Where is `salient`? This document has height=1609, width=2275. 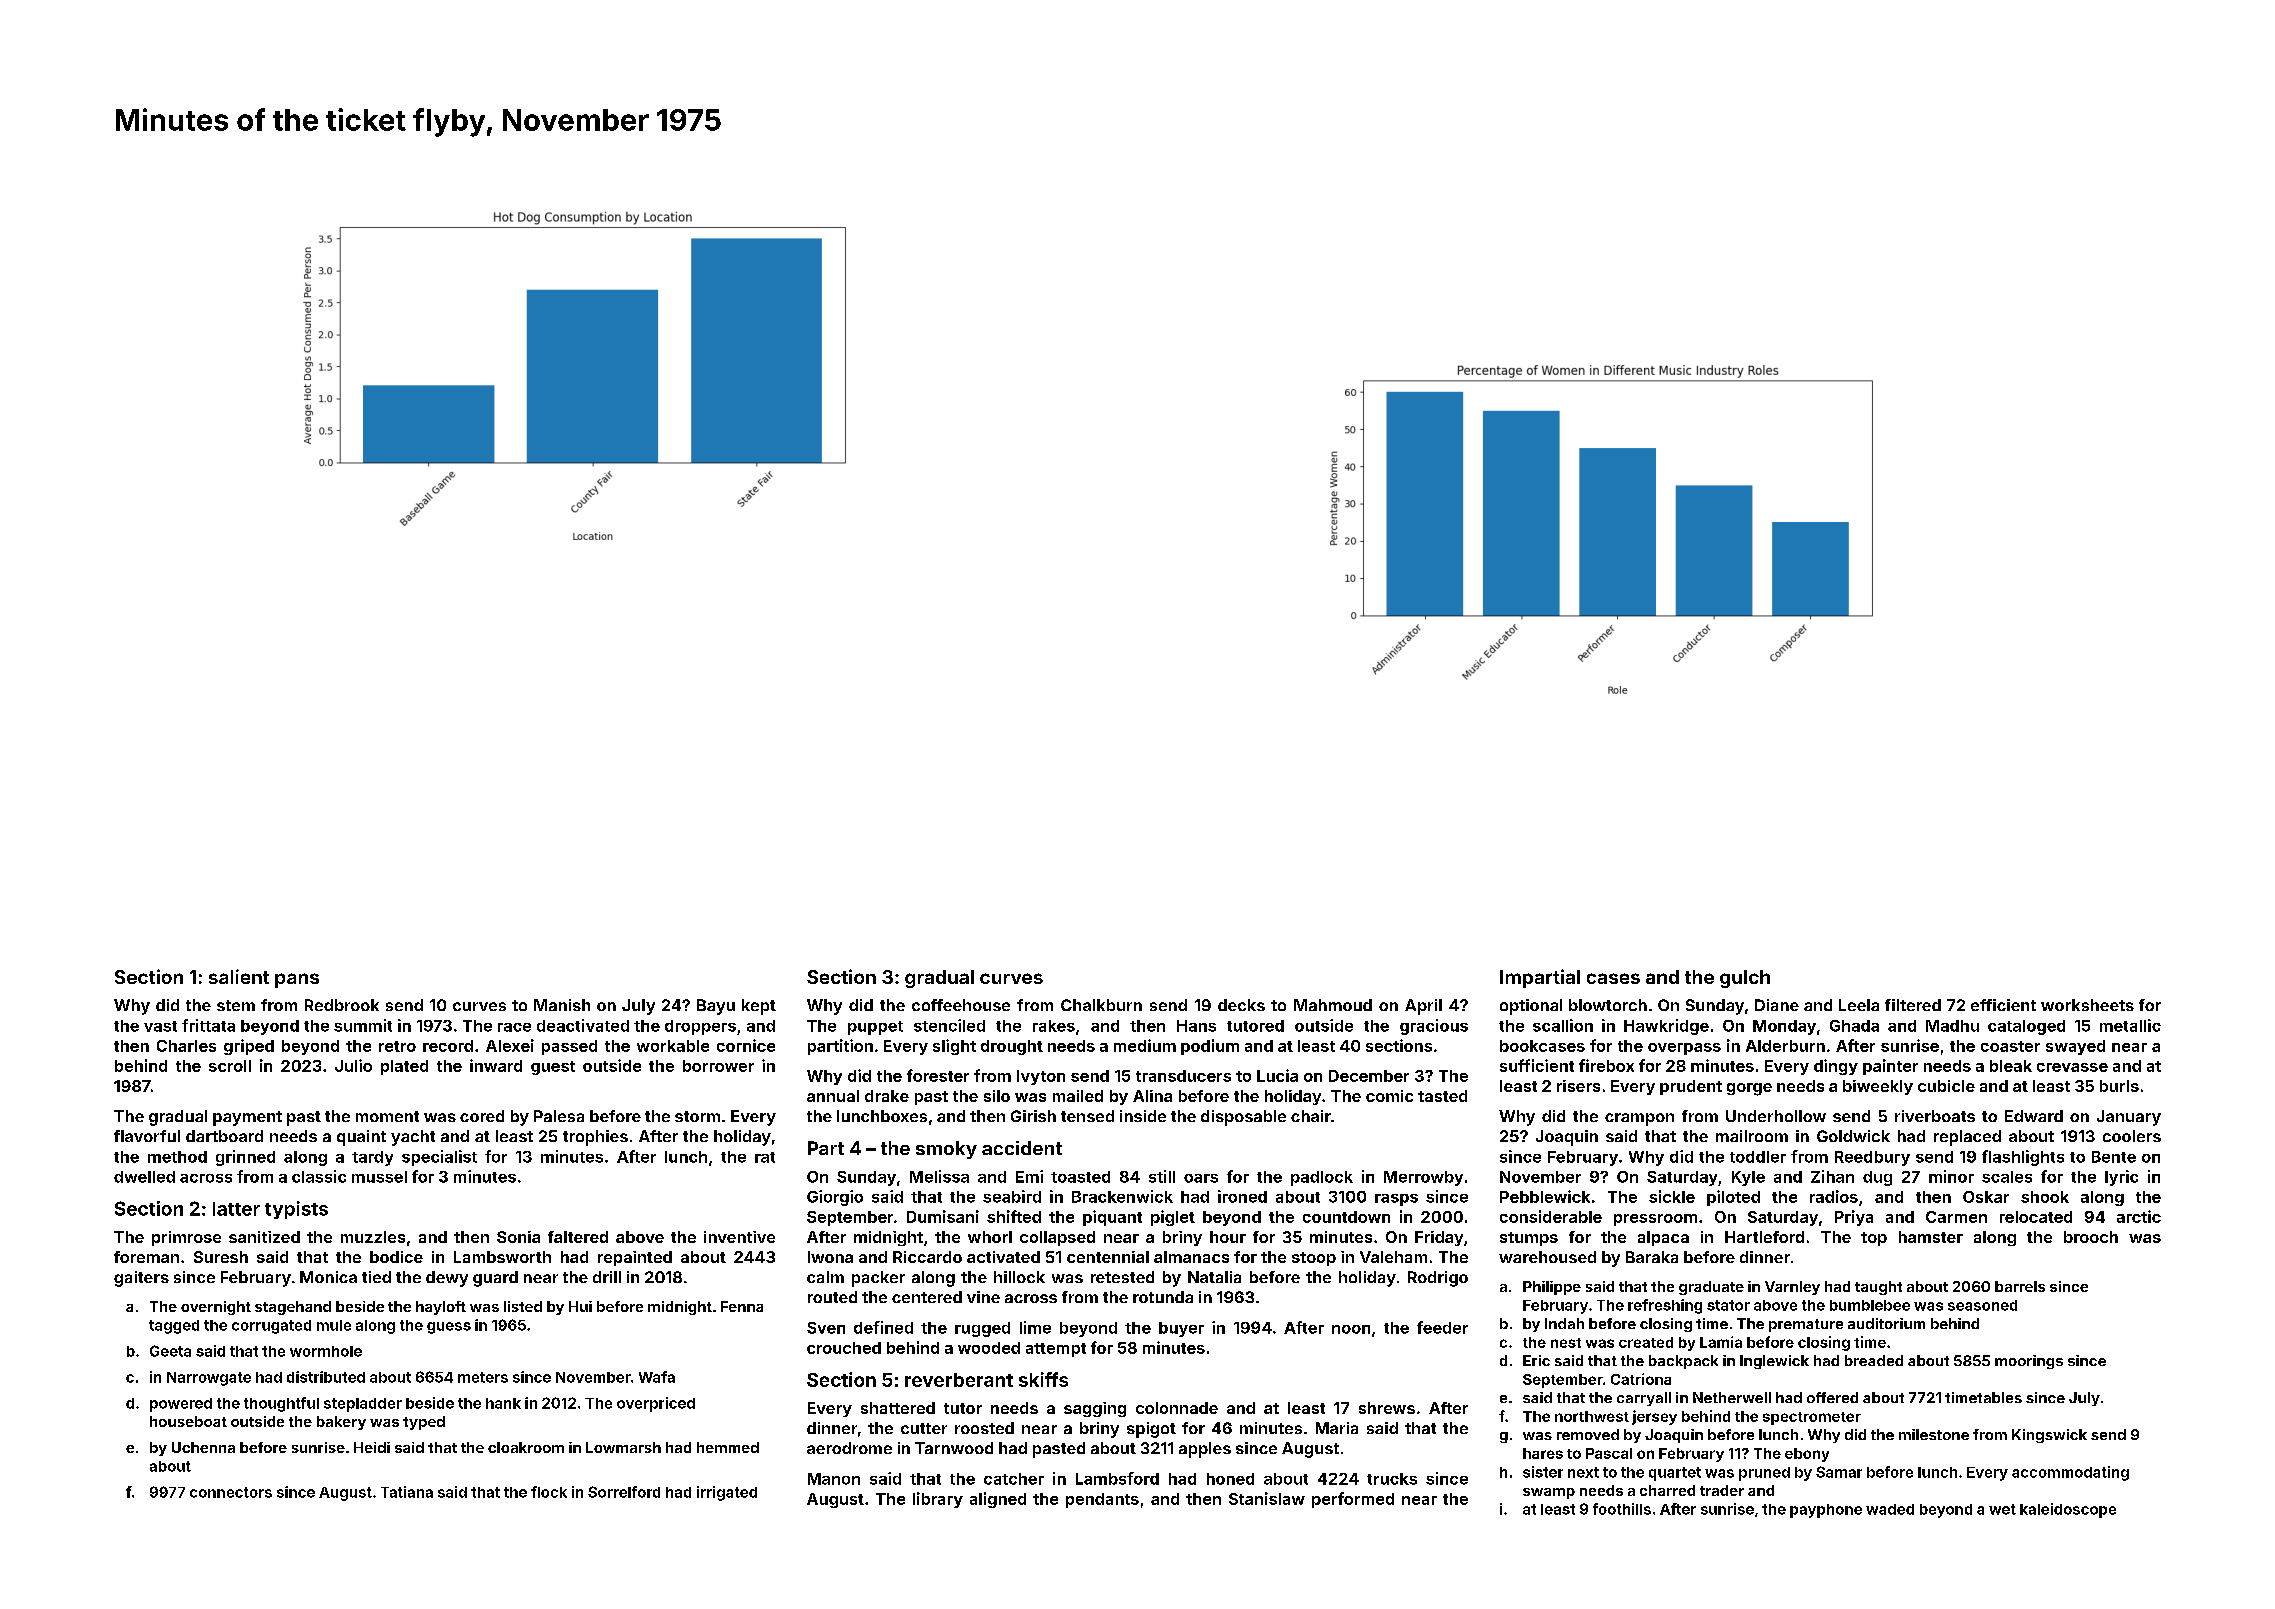 salient is located at coordinates (239, 976).
